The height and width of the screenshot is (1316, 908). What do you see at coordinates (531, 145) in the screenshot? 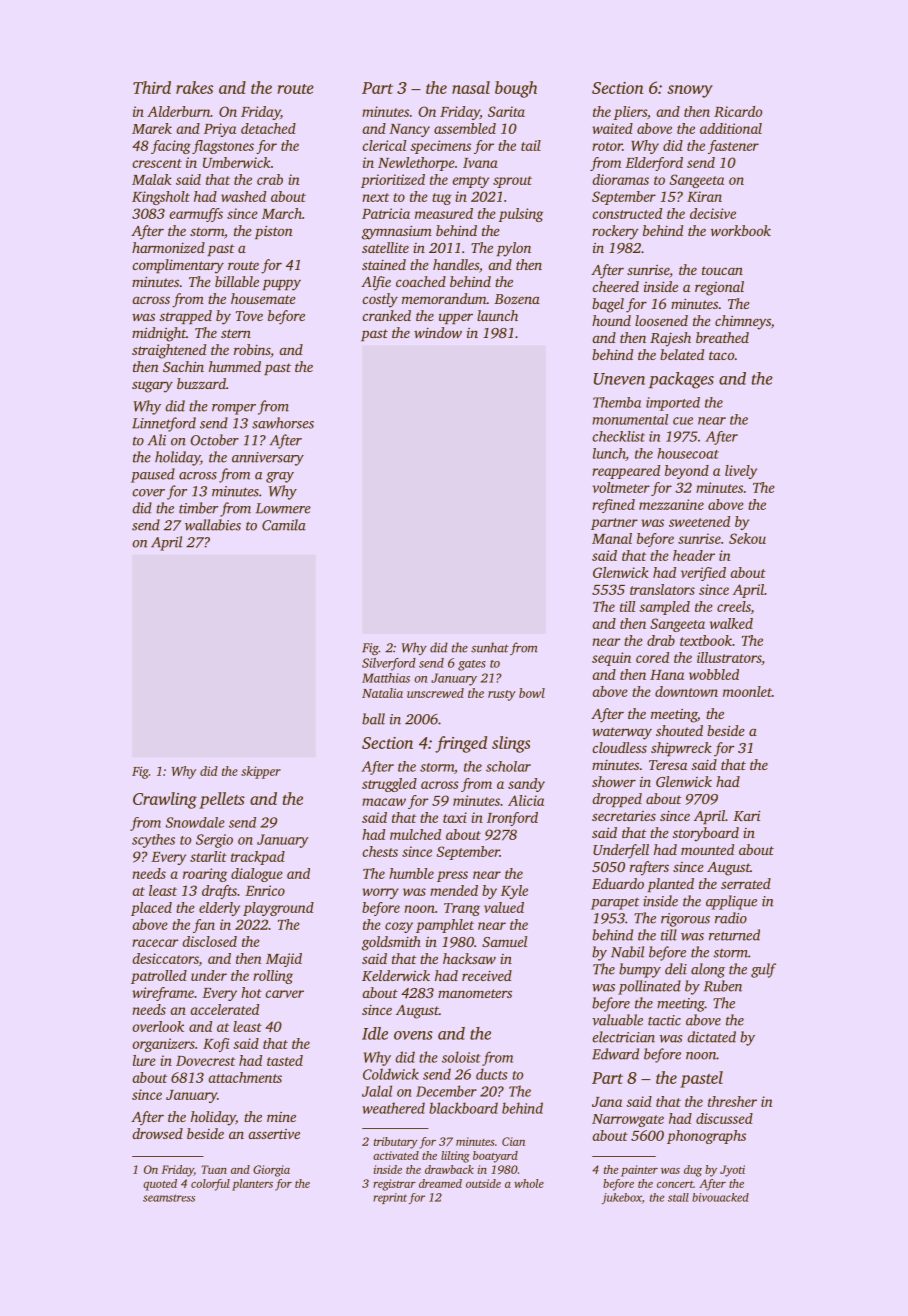
I see `tail` at bounding box center [531, 145].
